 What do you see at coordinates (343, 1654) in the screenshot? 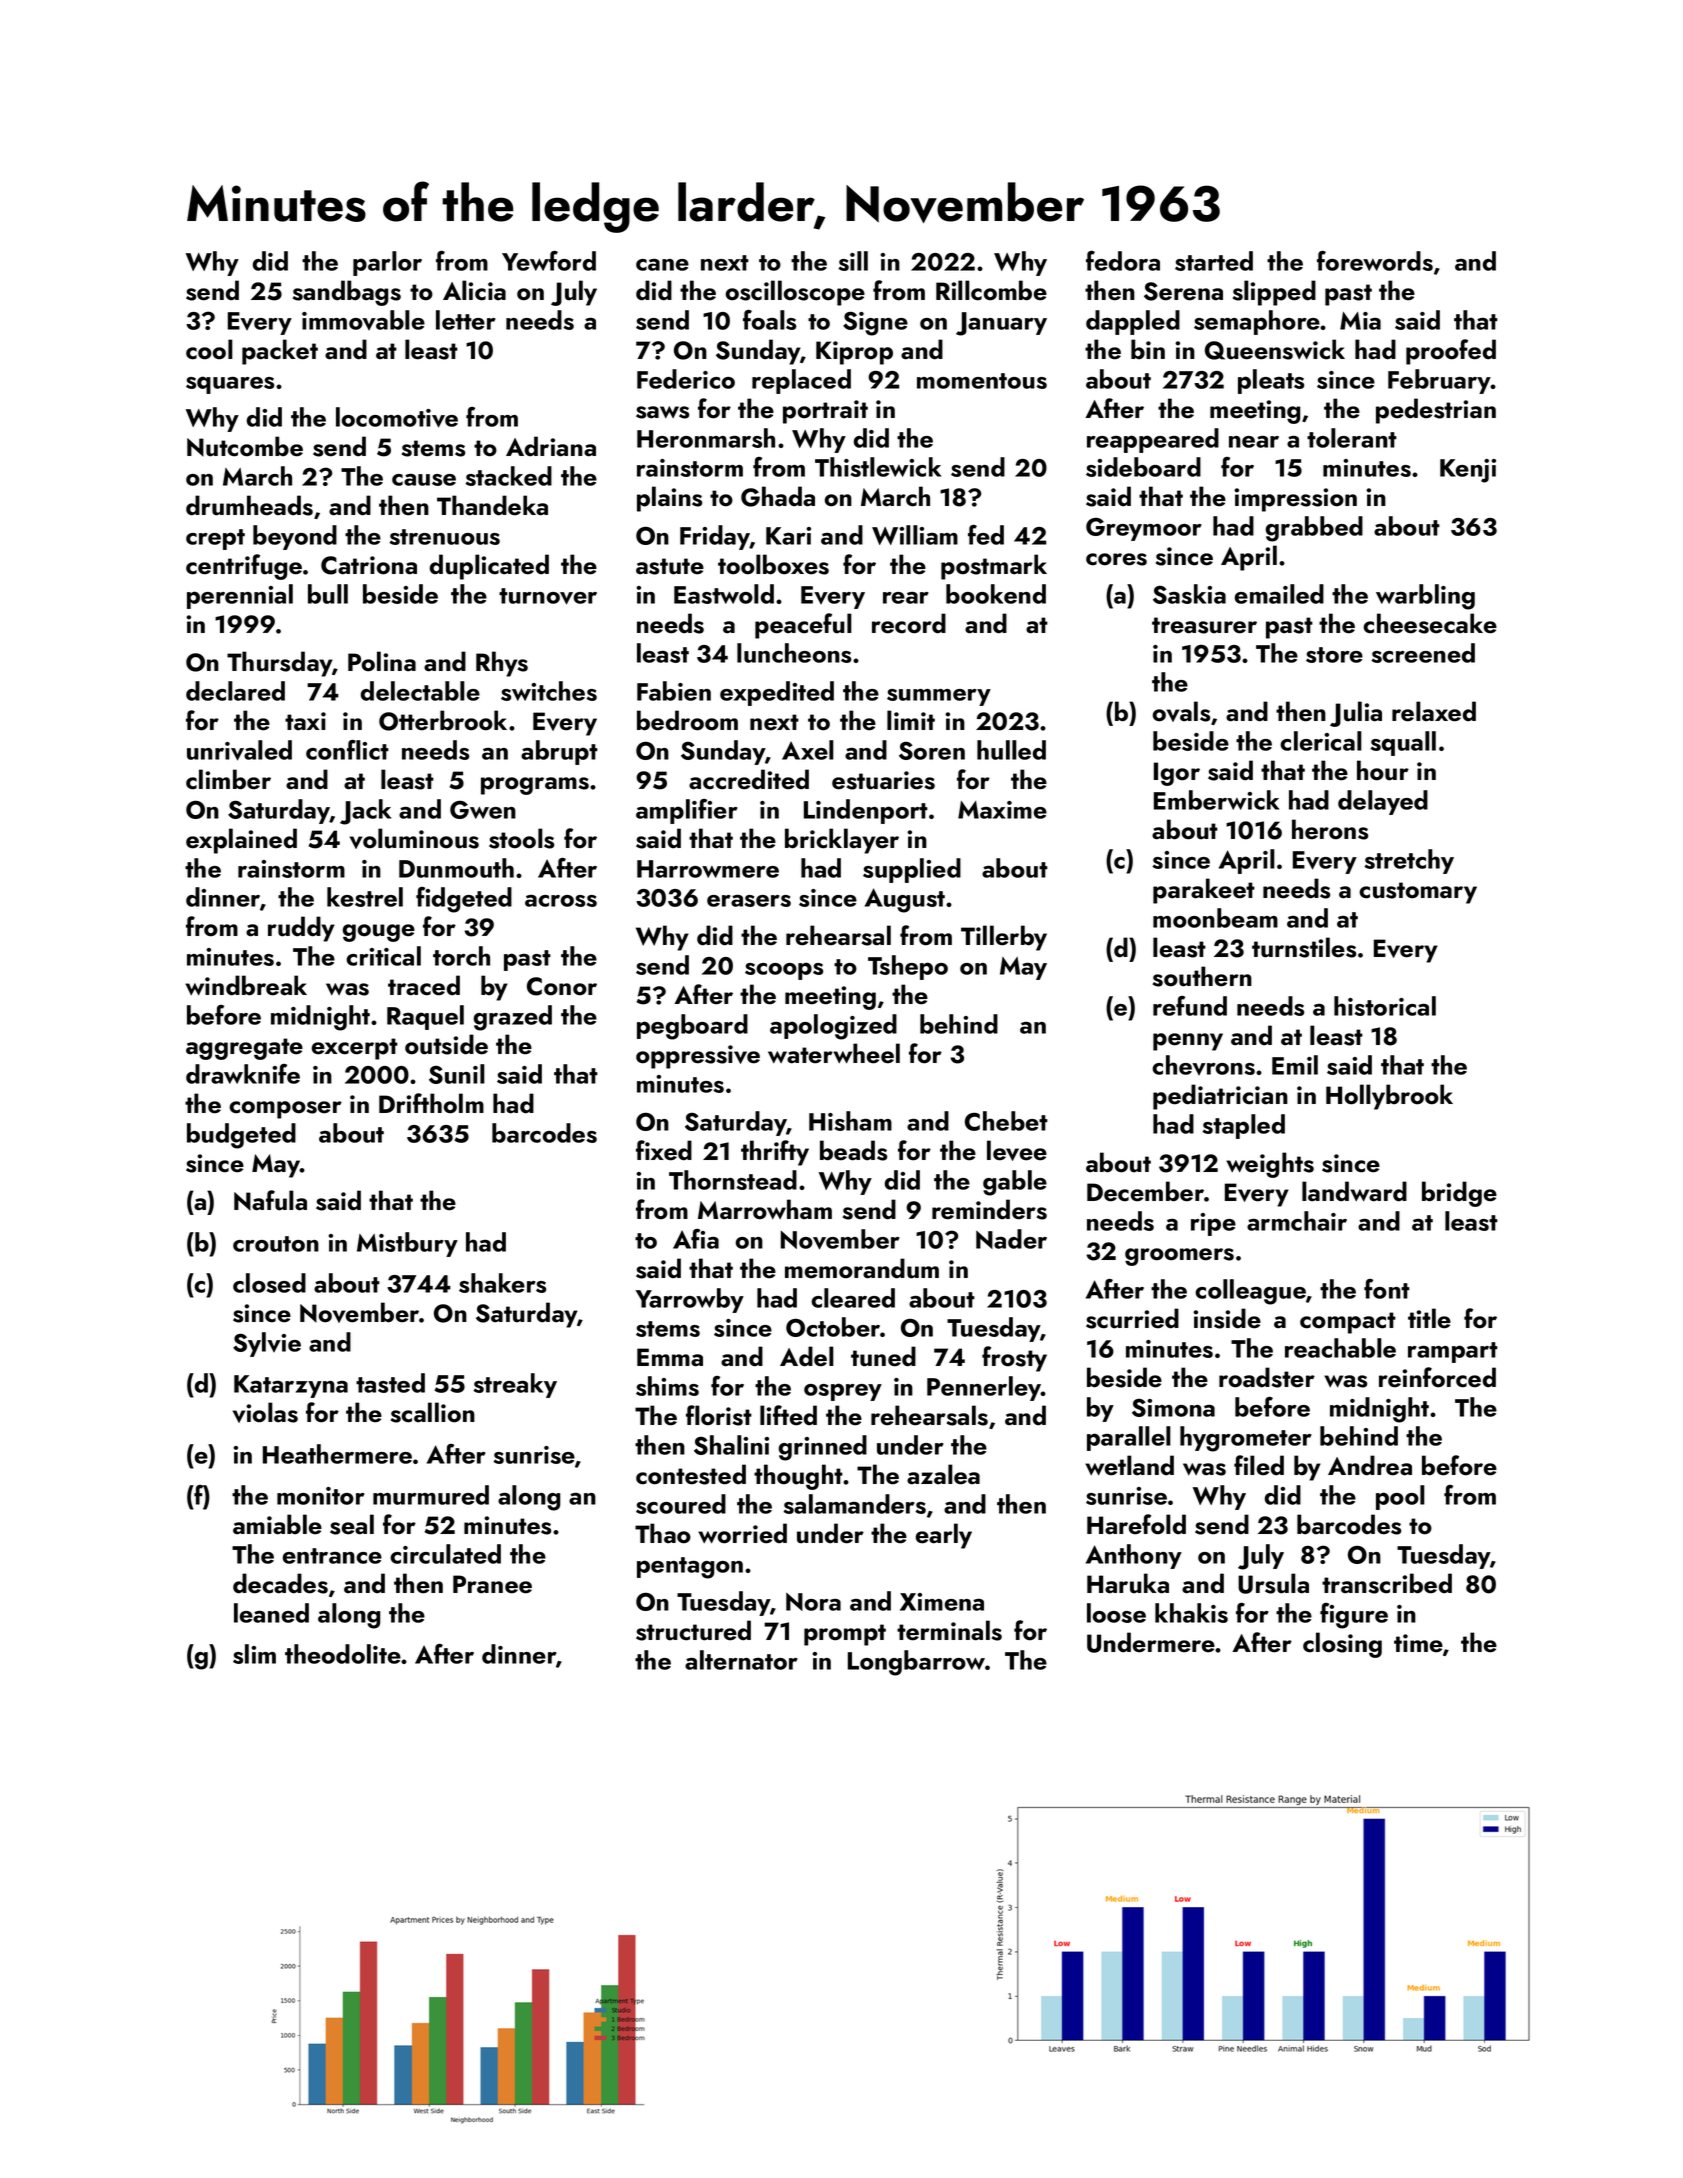
I see `theodolite` at bounding box center [343, 1654].
